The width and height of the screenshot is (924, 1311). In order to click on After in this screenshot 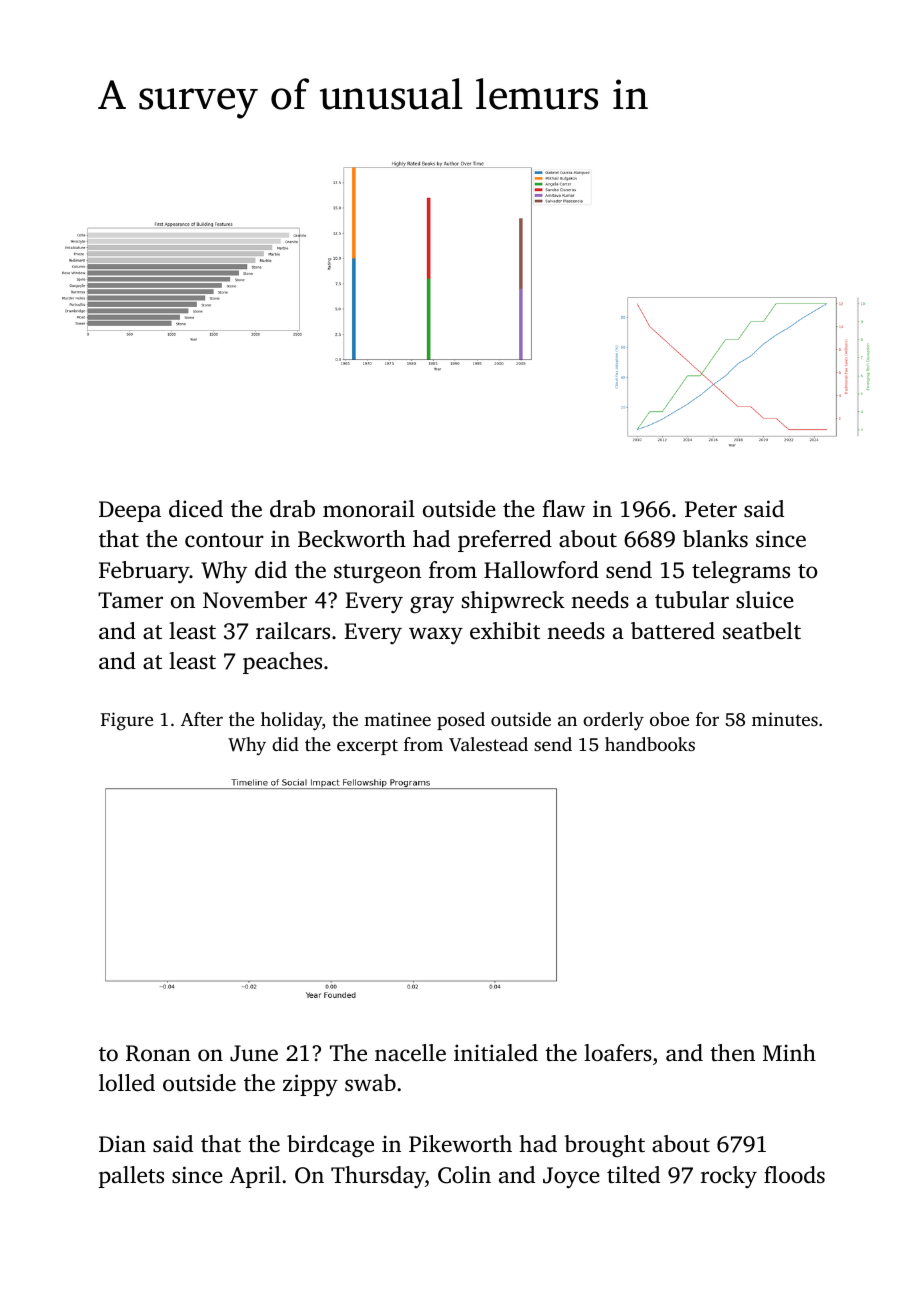, I will do `click(202, 719)`.
